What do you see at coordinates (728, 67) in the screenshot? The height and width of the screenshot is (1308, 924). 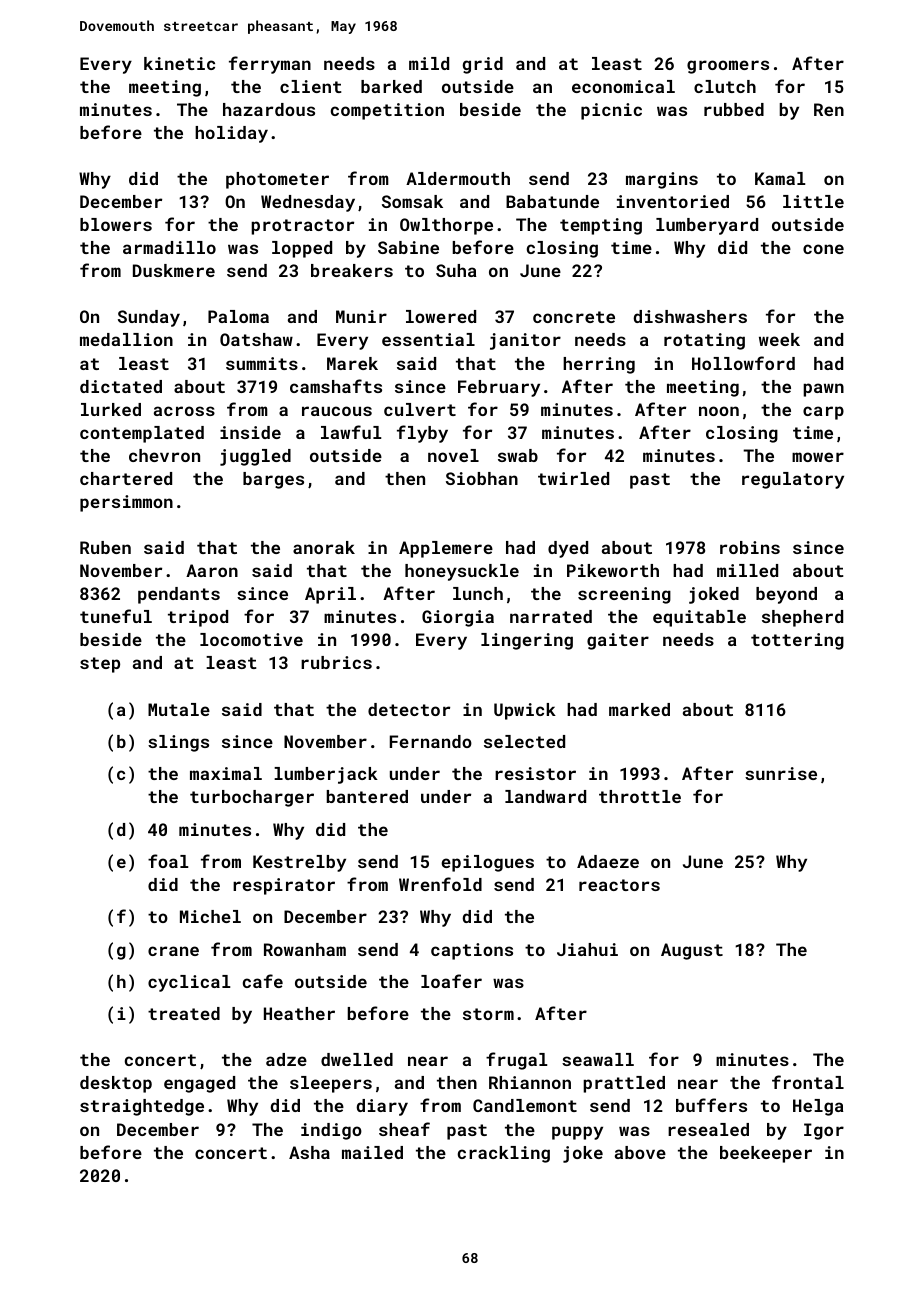 I see `groomers` at bounding box center [728, 67].
